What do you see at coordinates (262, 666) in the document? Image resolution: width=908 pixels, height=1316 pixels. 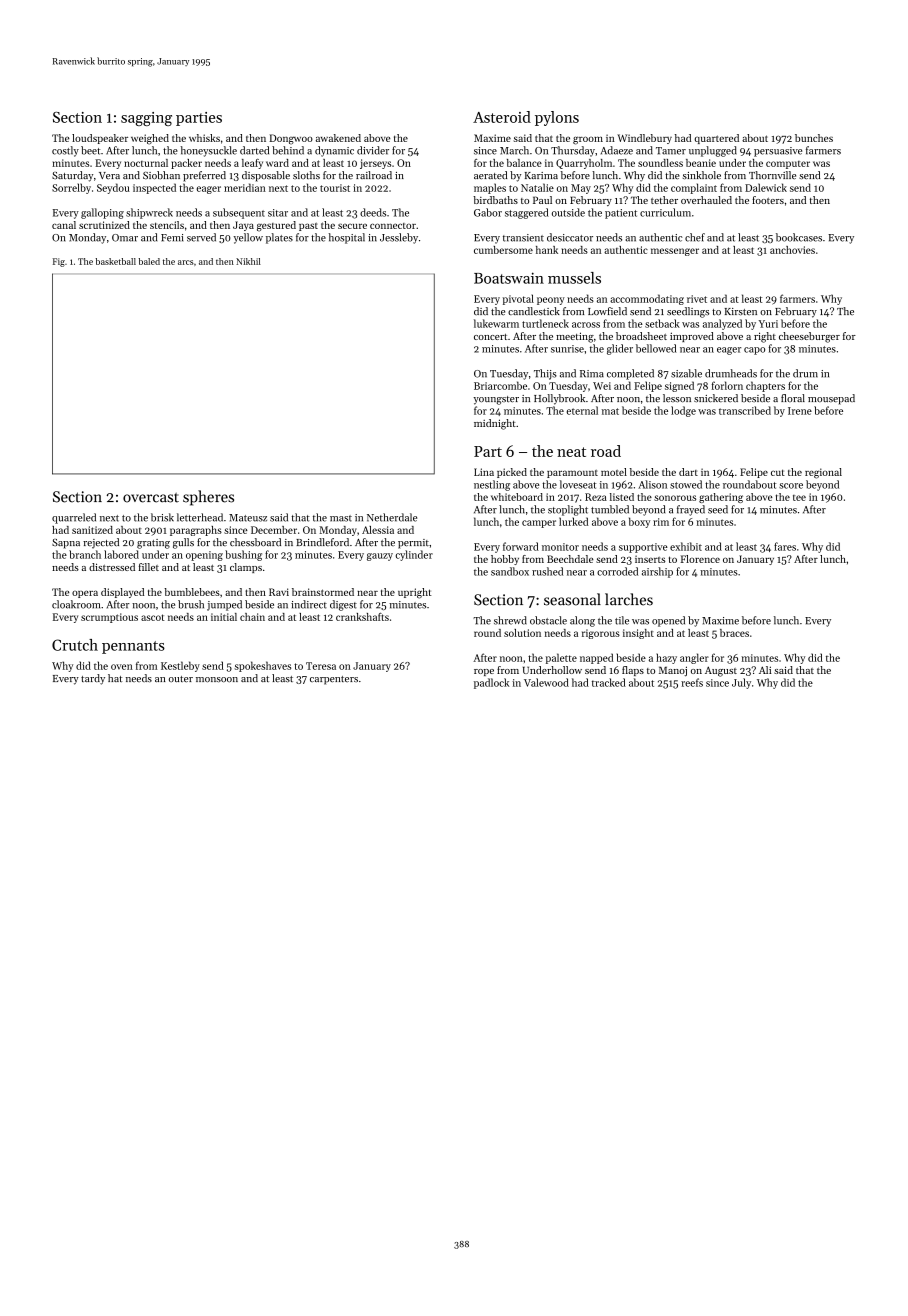 I see `spokeshaves` at bounding box center [262, 666].
